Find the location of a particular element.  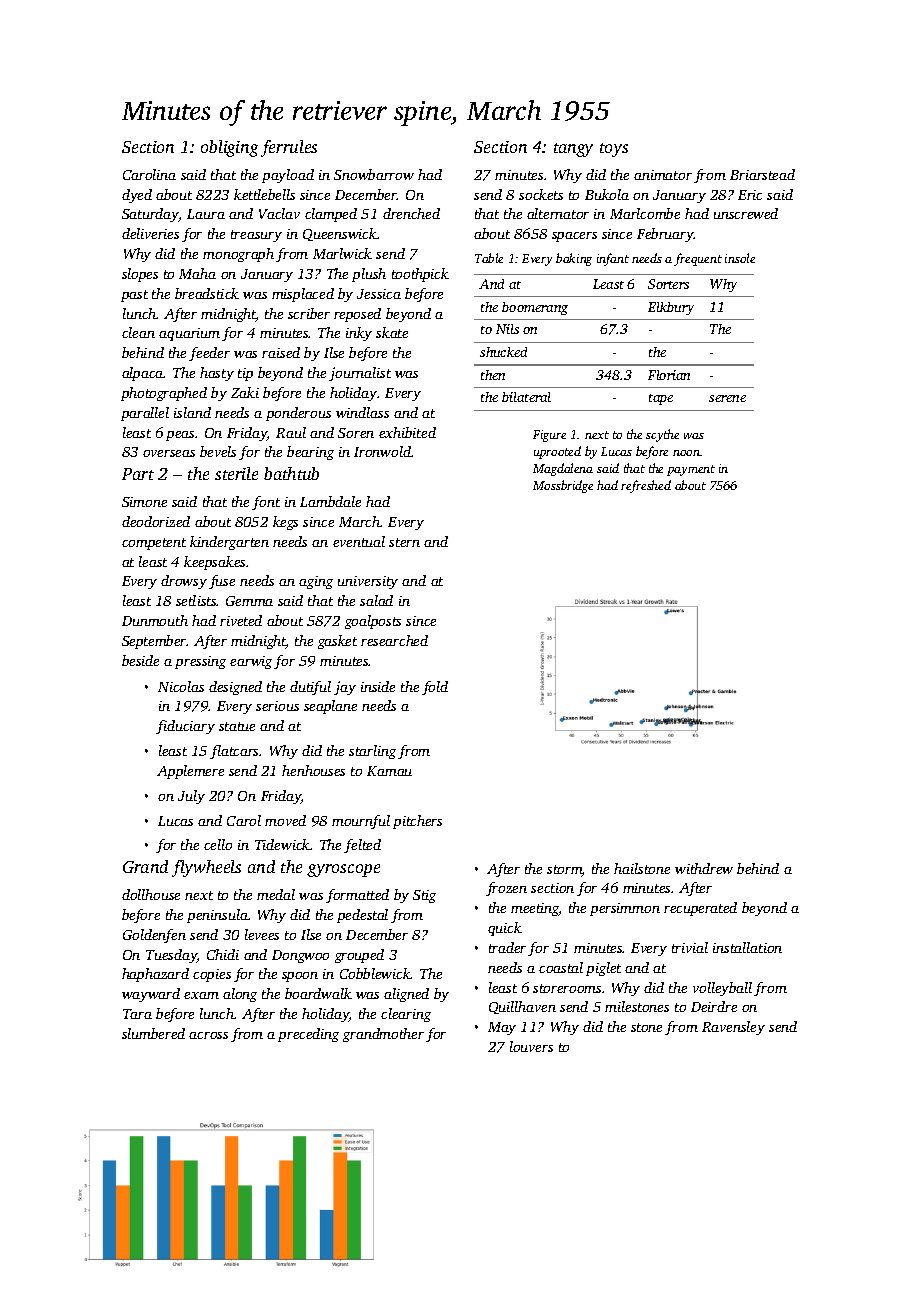

trivial is located at coordinates (690, 947).
